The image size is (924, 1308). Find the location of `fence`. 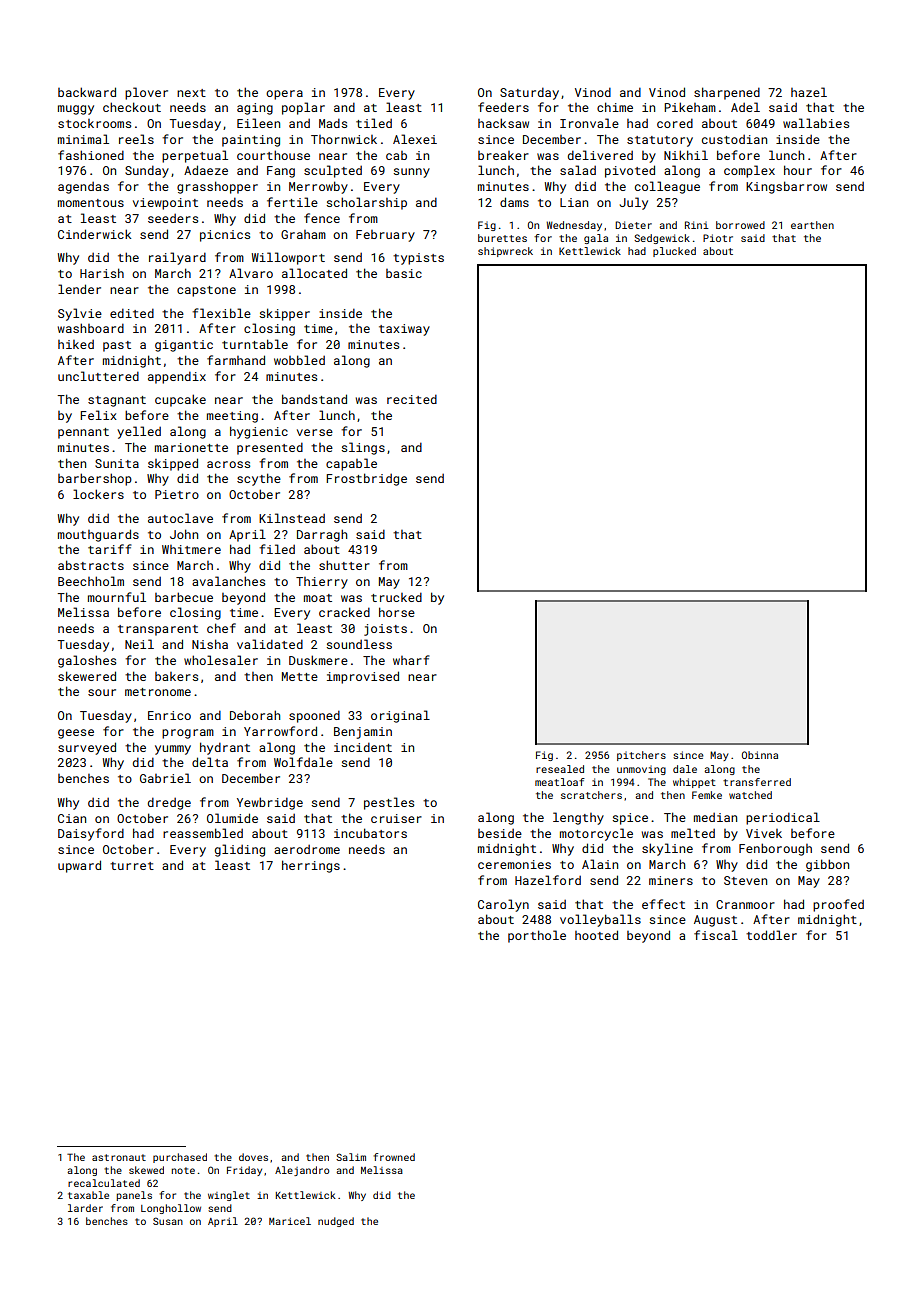

fence is located at coordinates (322, 218).
